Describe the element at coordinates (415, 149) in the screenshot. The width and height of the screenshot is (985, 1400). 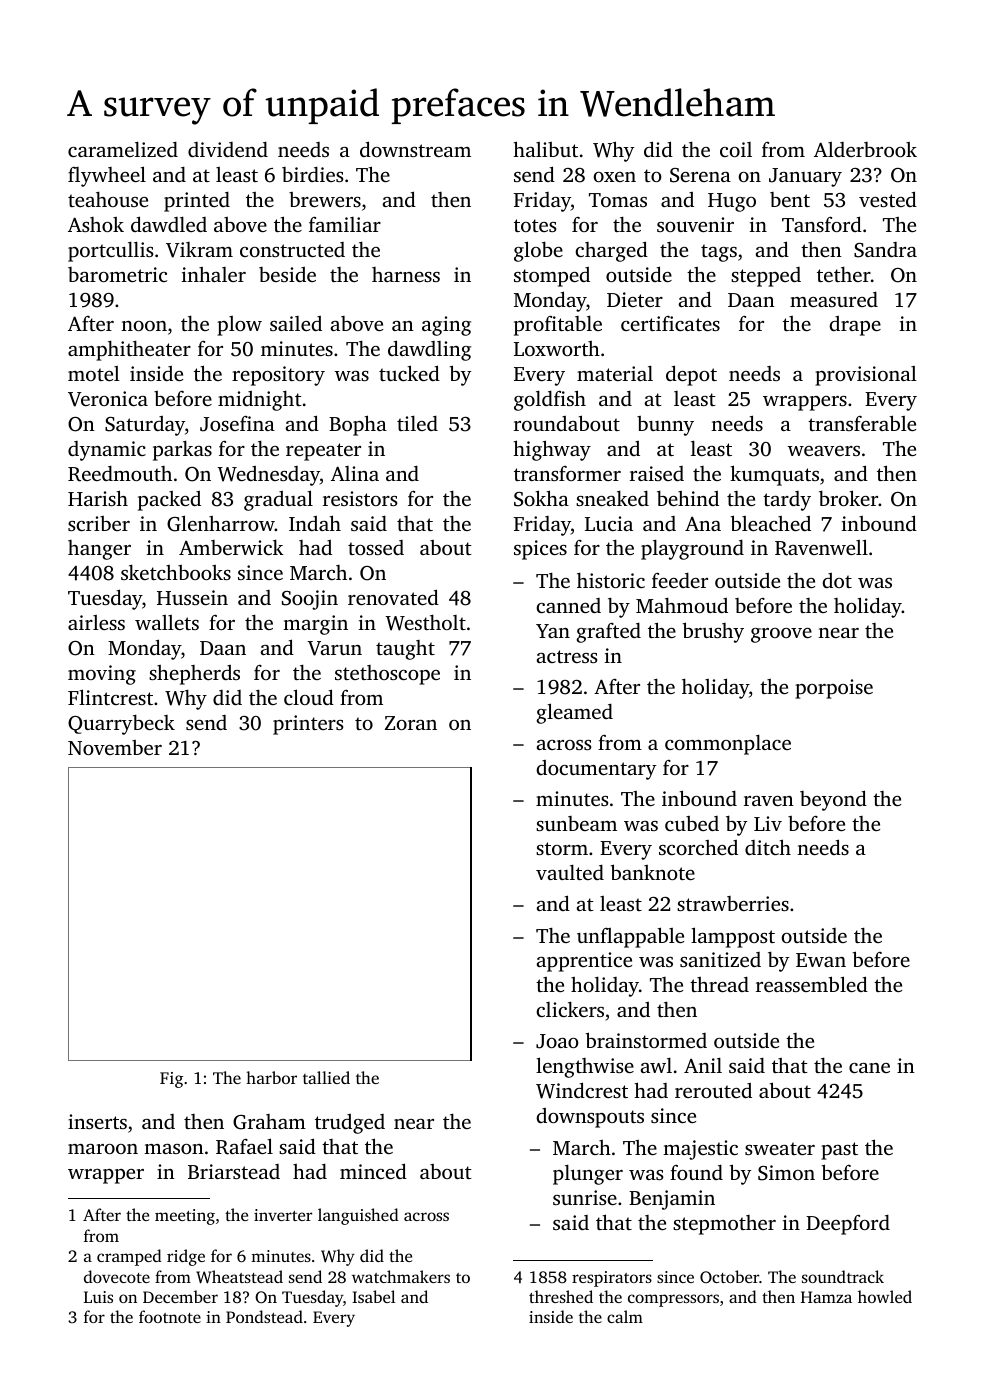
I see `downstream` at that location.
